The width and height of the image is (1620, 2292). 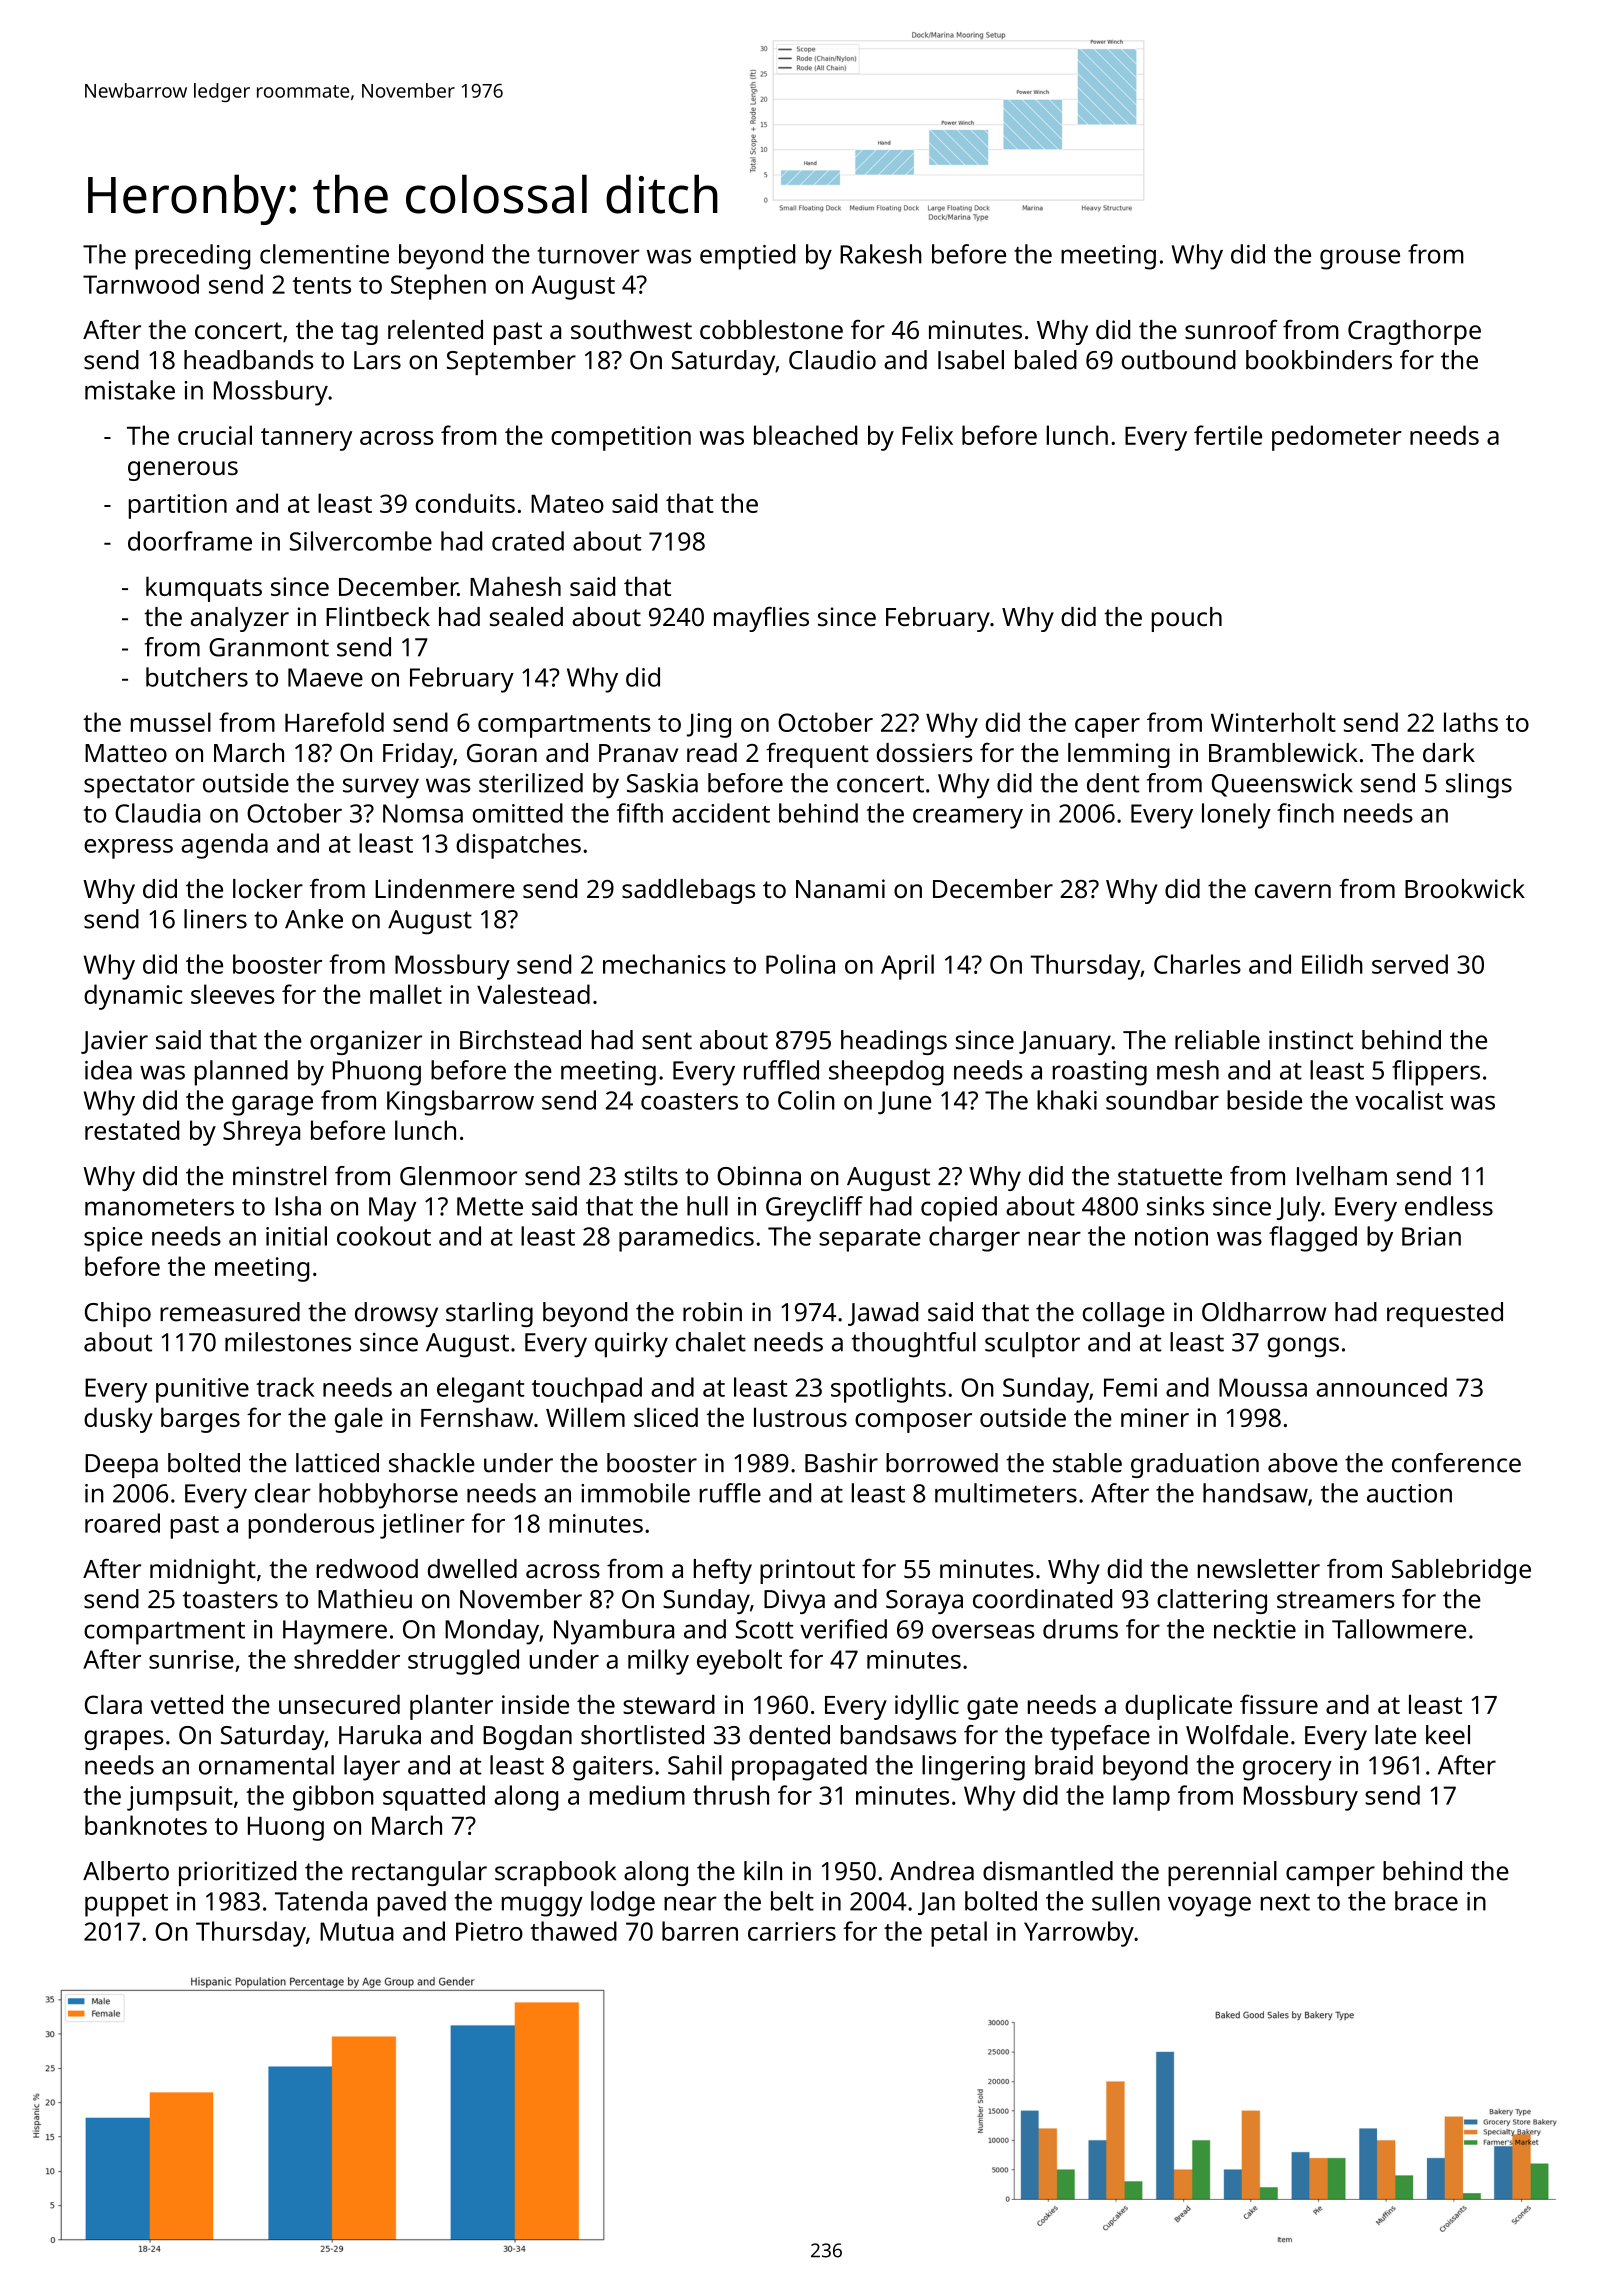 I want to click on analyzer, so click(x=240, y=619).
